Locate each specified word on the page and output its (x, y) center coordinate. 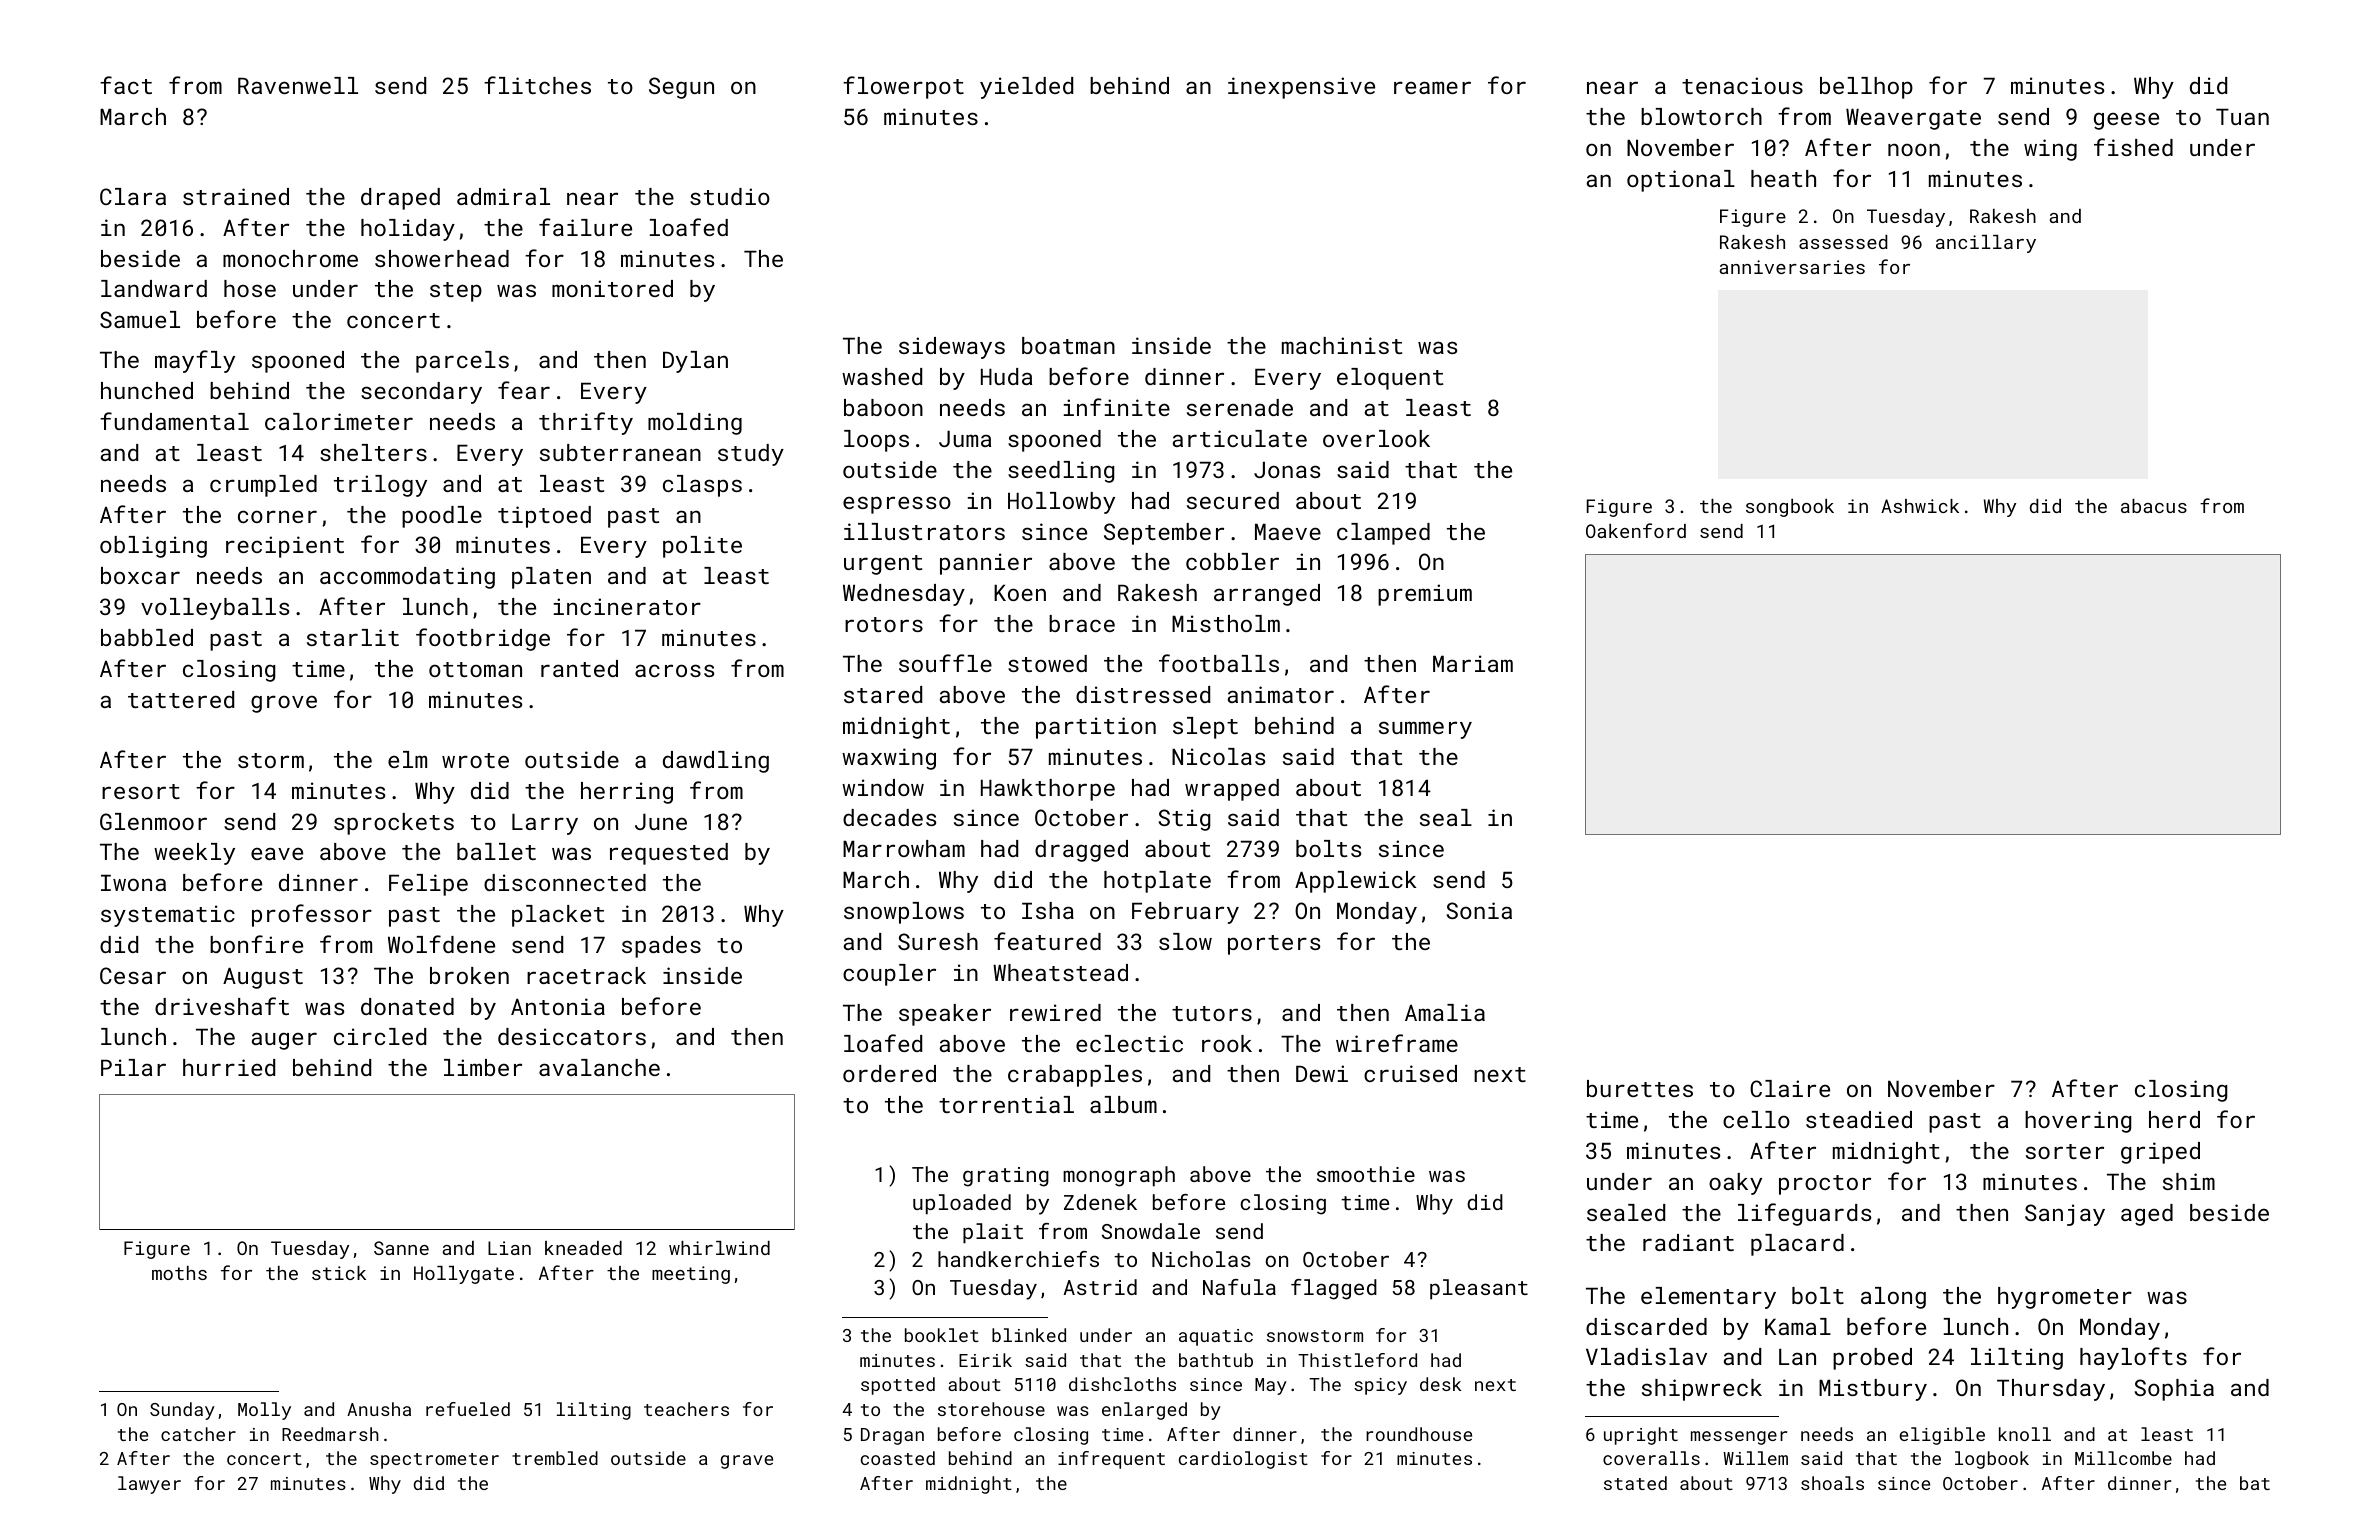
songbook (1790, 508)
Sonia (1479, 910)
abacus (2154, 506)
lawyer (149, 1485)
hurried (229, 1067)
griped (2160, 1153)
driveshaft (222, 1006)
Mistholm (1226, 623)
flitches (537, 85)
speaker (945, 1015)
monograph (1119, 1176)
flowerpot (903, 87)
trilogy (380, 486)
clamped (1383, 534)
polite (702, 547)
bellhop (1866, 88)
